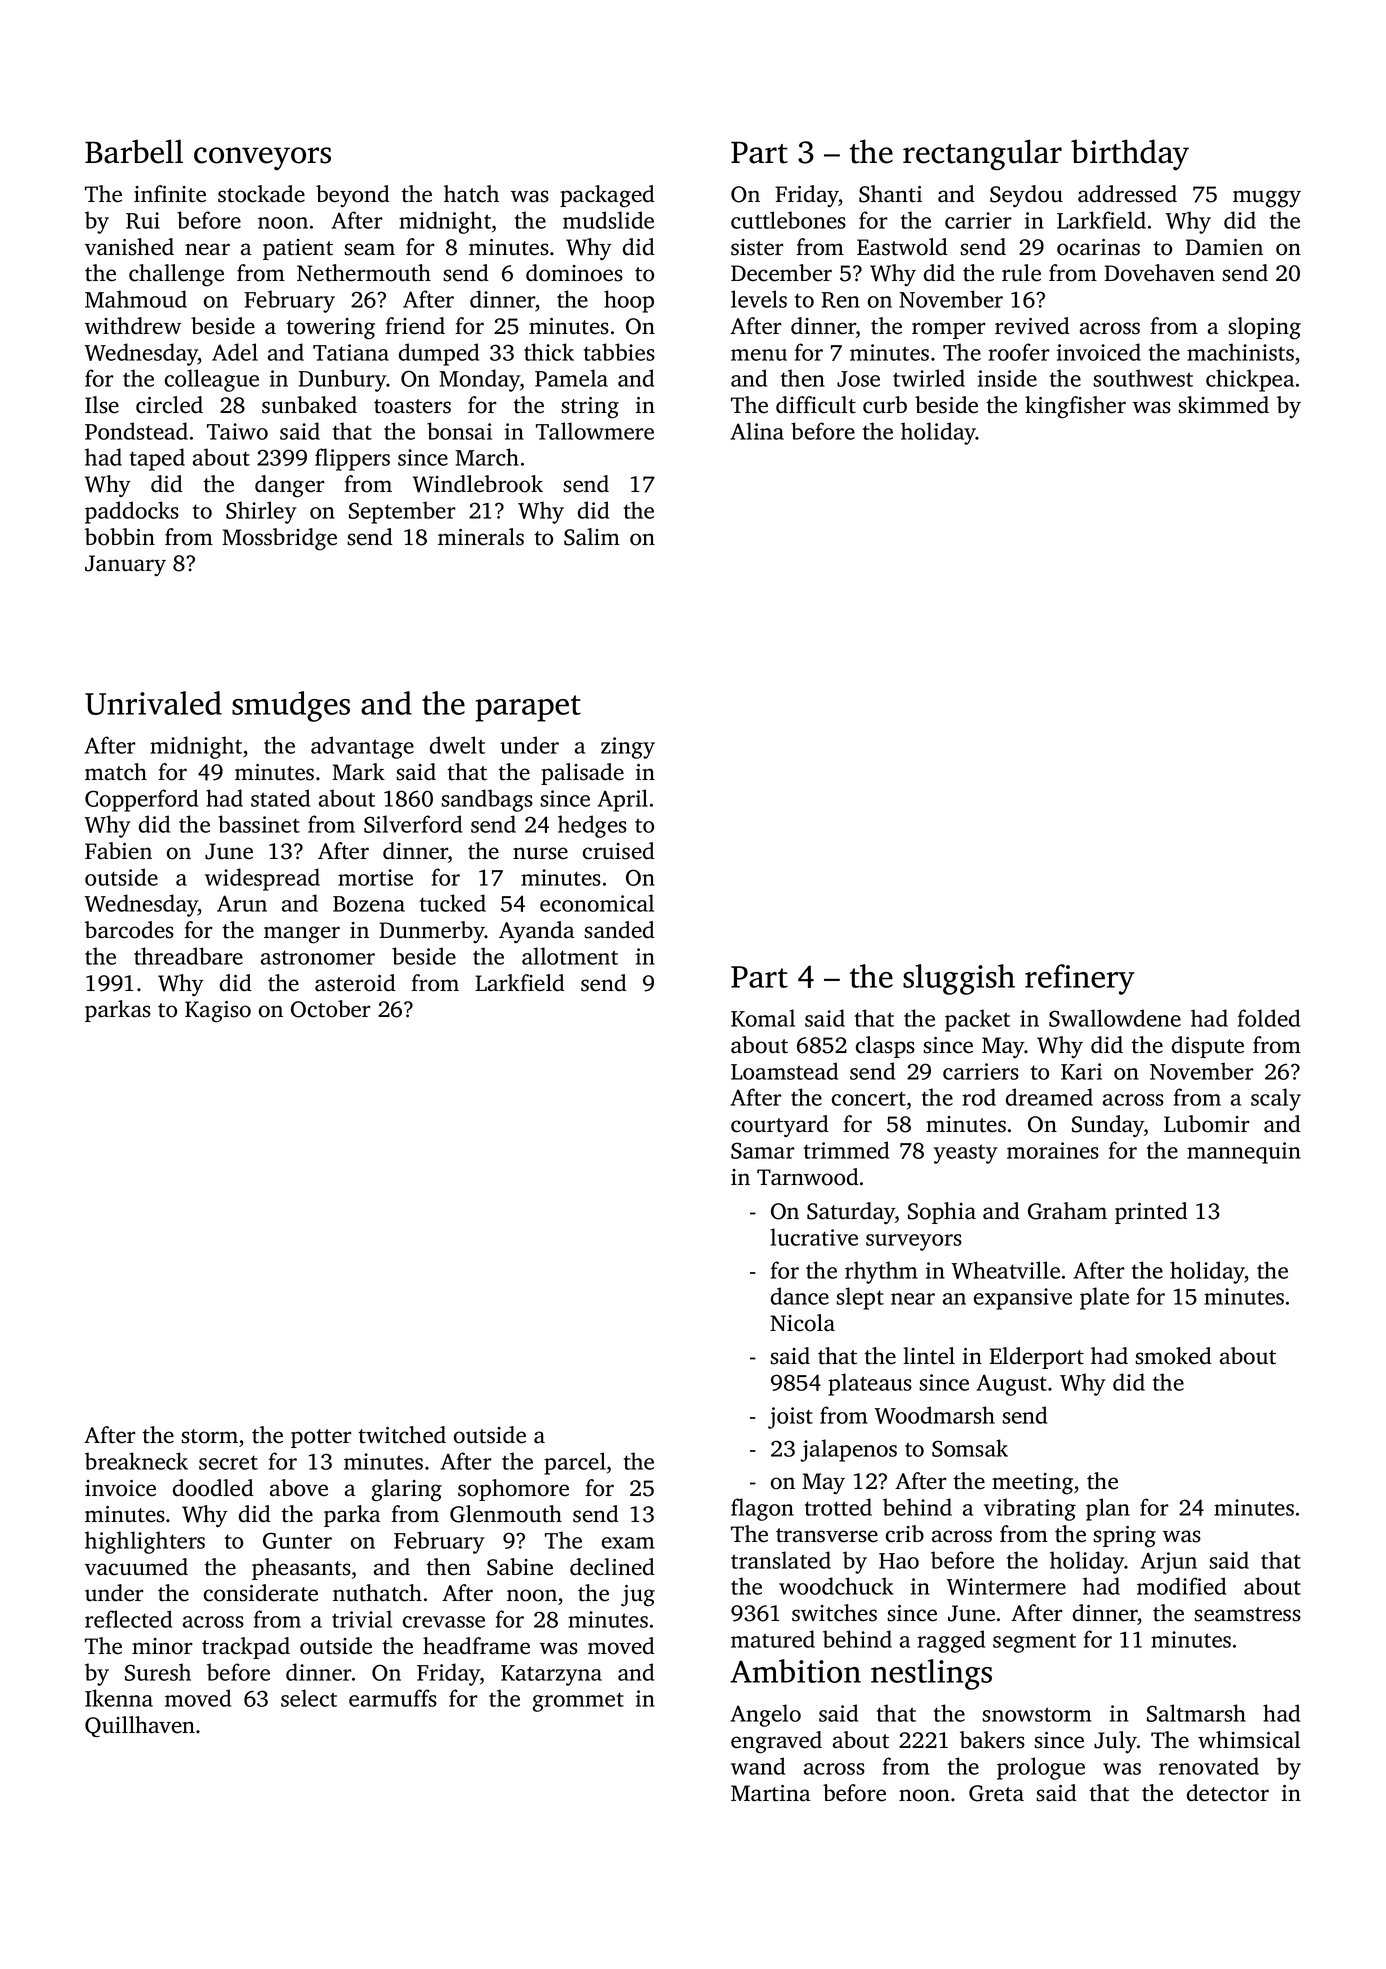 The height and width of the screenshot is (1969, 1386). What do you see at coordinates (169, 405) in the screenshot?
I see `circled` at bounding box center [169, 405].
